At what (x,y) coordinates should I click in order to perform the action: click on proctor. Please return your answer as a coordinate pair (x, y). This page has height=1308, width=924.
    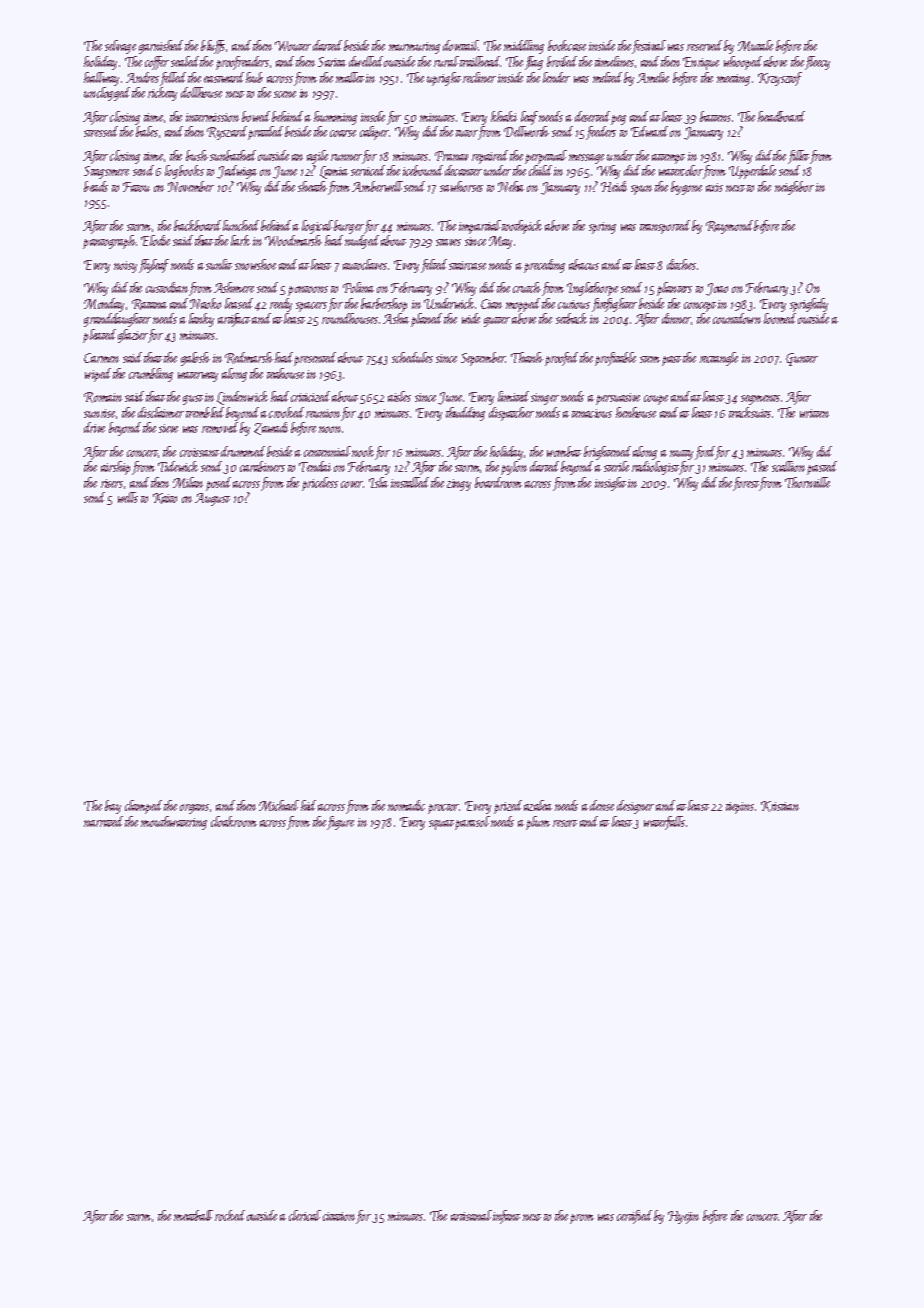
    Looking at the image, I should click on (444, 809).
